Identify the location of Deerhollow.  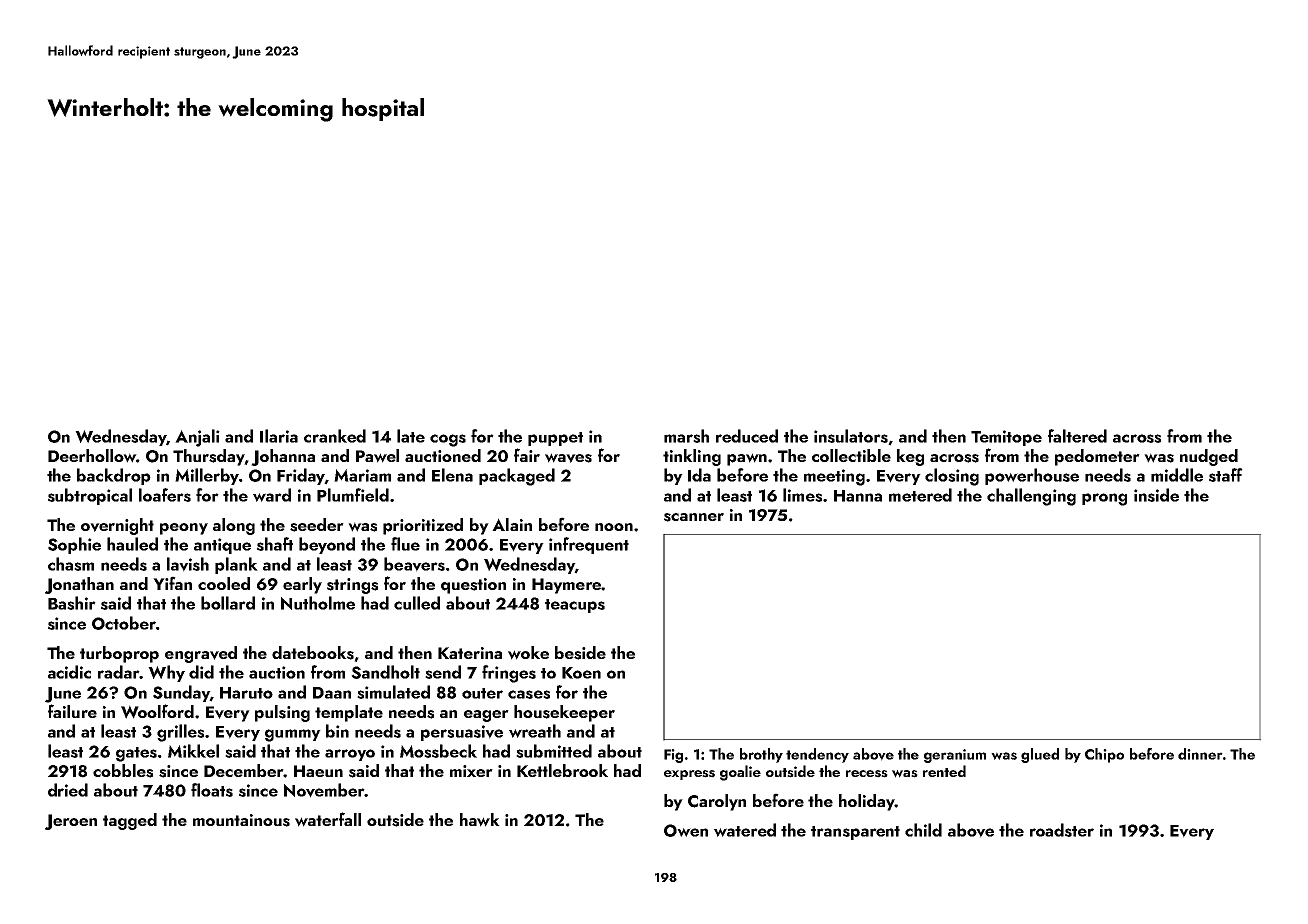
(92, 456).
